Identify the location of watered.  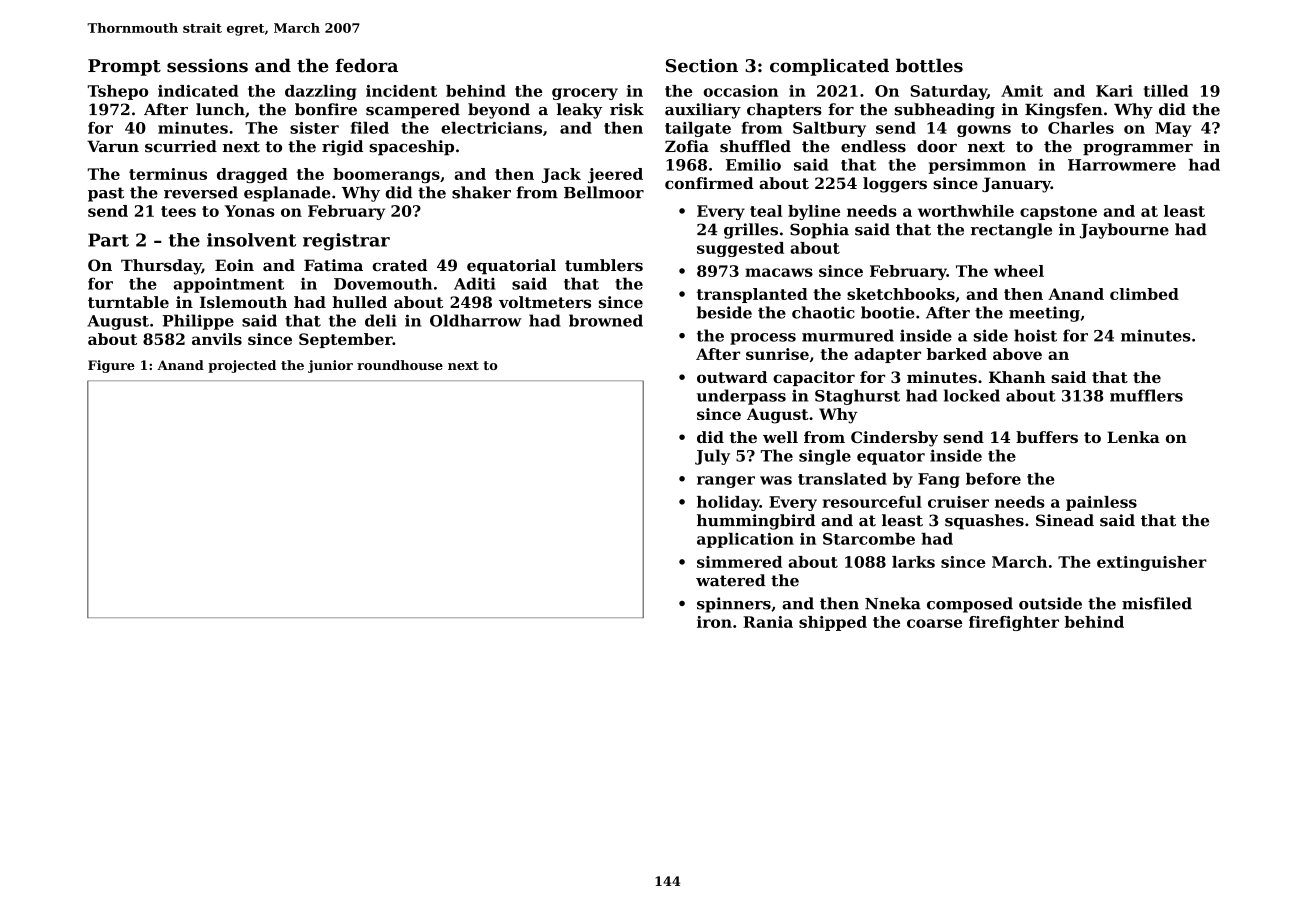
(731, 580).
